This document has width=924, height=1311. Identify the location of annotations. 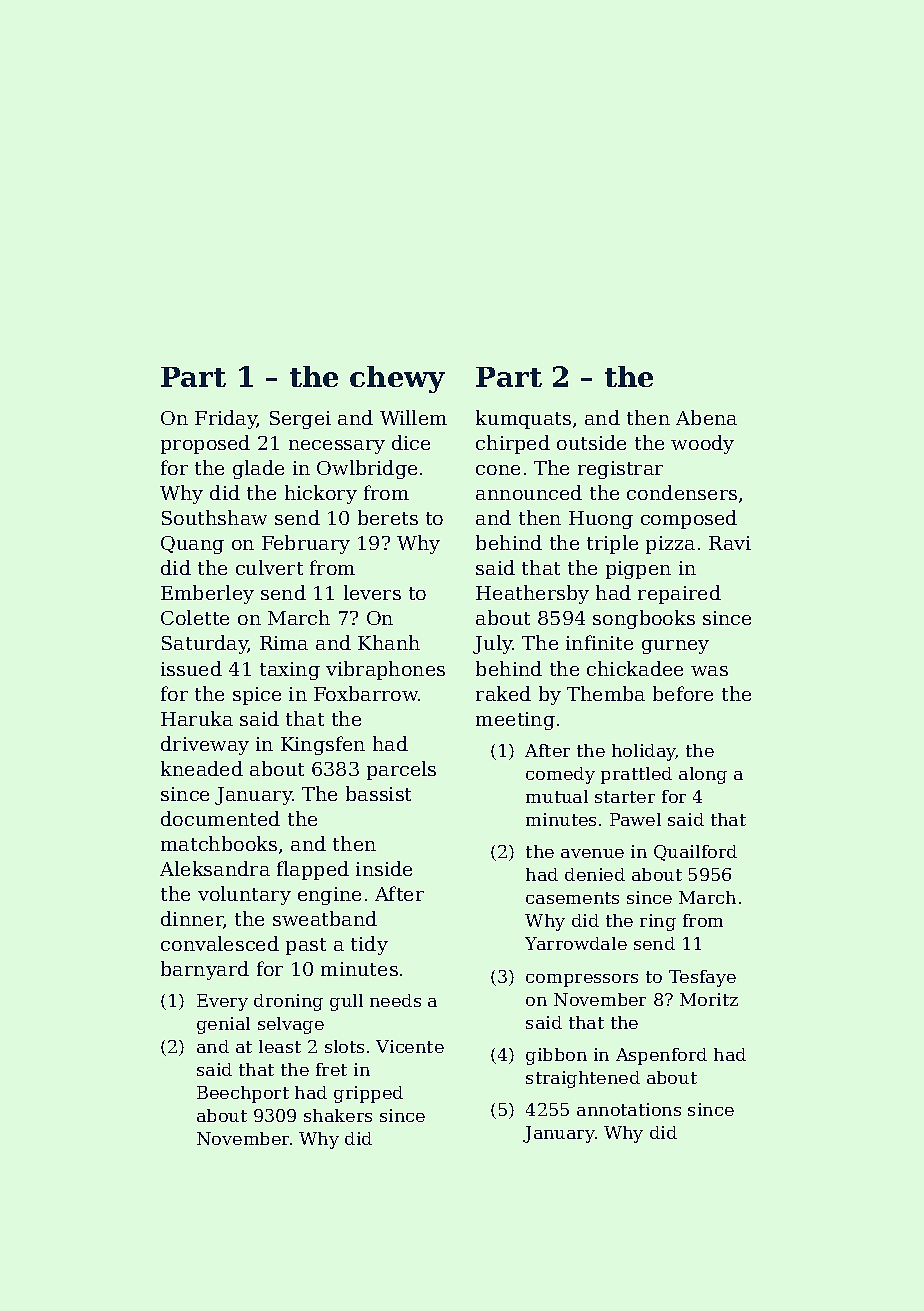
(629, 1109).
